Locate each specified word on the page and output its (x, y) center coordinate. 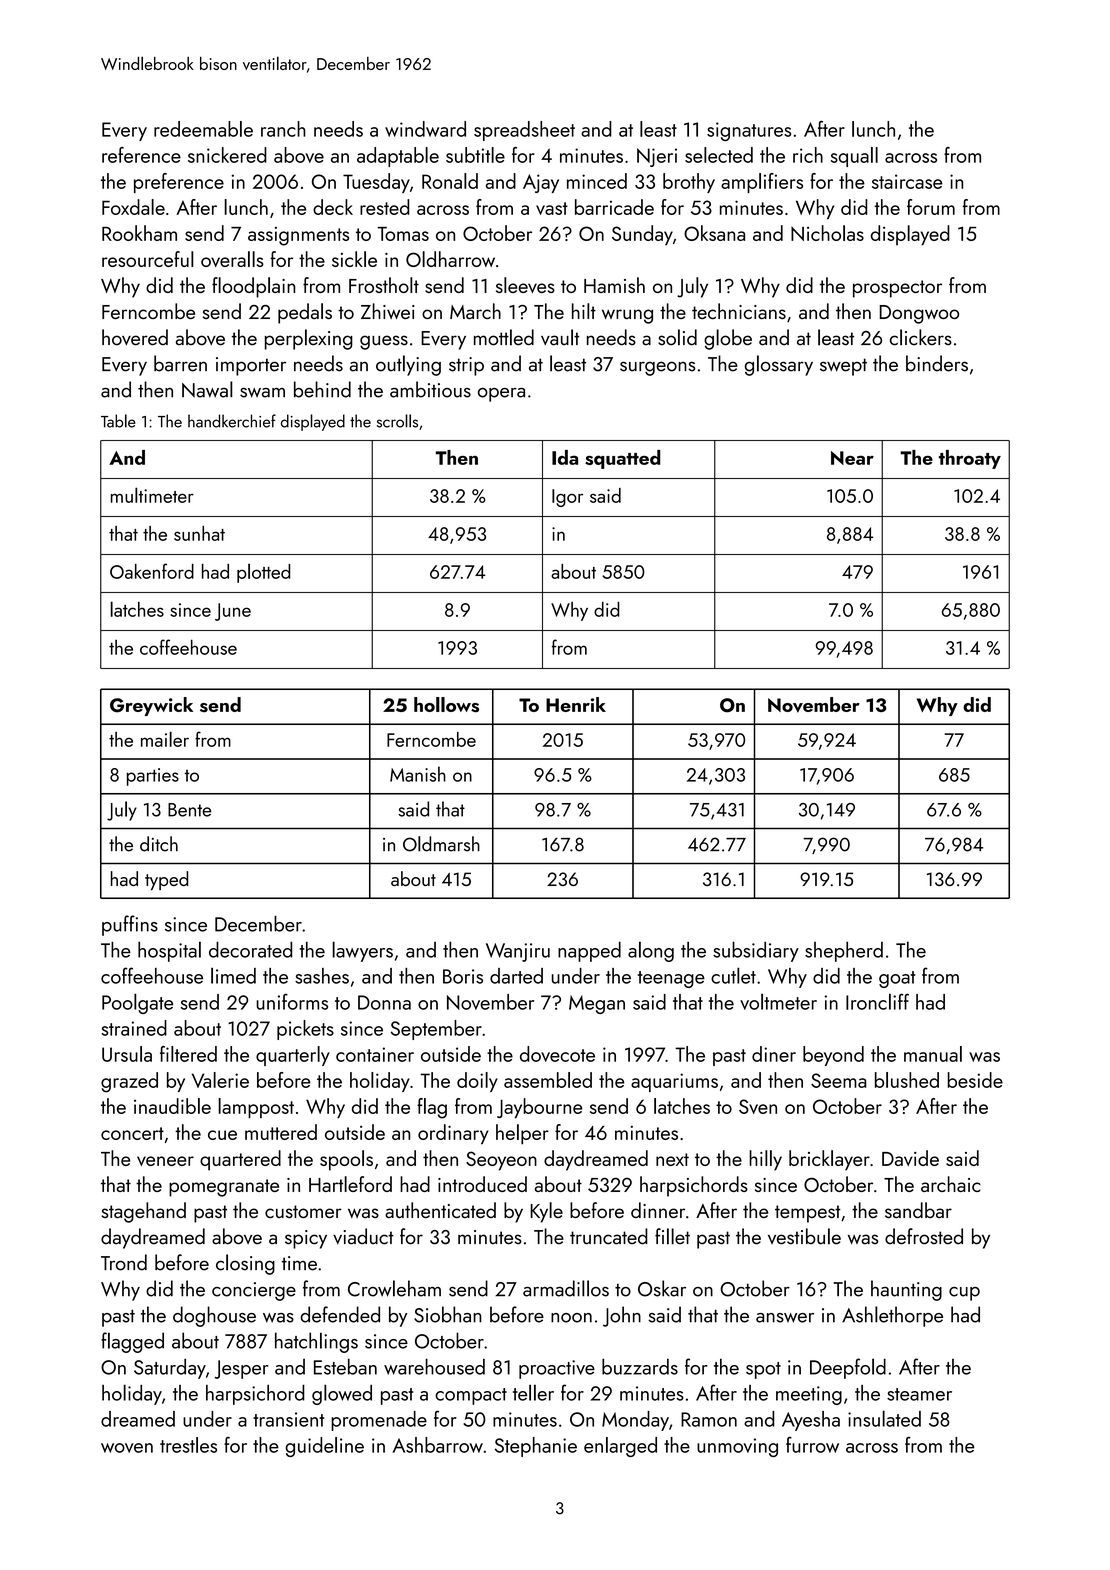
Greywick (151, 706)
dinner (658, 1210)
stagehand (143, 1212)
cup (964, 1294)
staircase (907, 181)
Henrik (576, 704)
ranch (283, 129)
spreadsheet (524, 131)
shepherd (844, 952)
